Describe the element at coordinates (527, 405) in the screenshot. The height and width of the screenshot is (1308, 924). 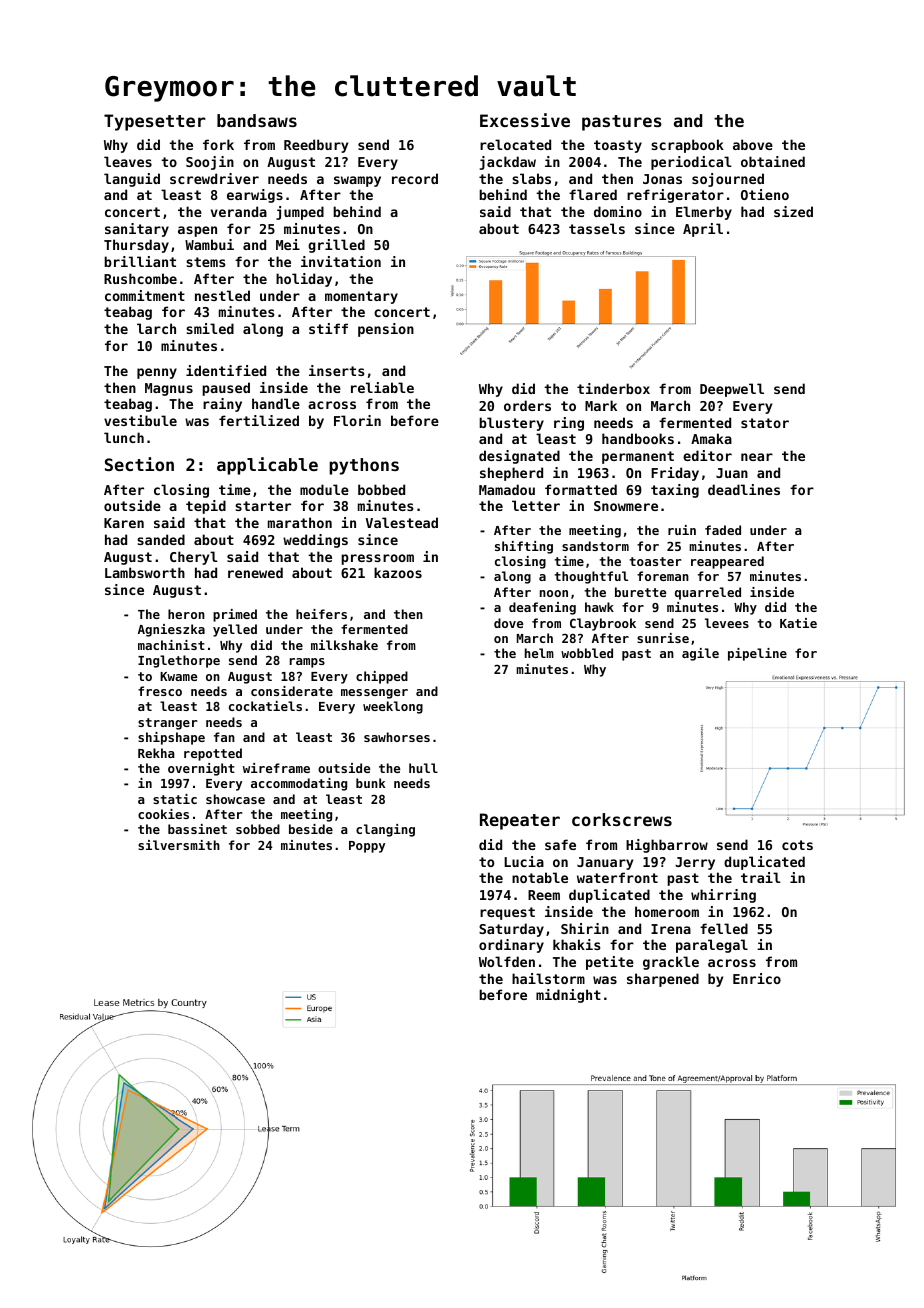
I see `orders` at that location.
